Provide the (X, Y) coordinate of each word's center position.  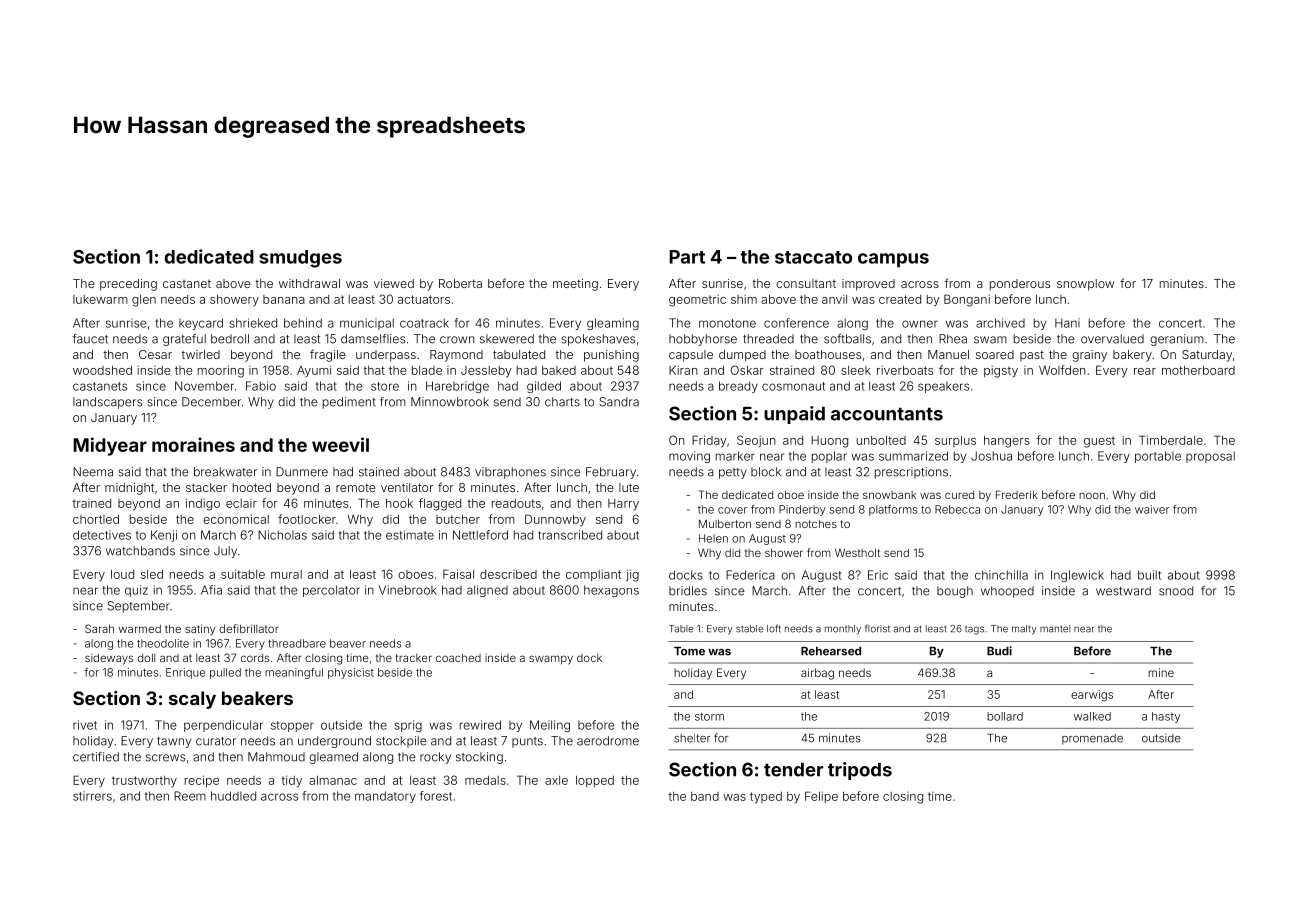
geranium (1177, 340)
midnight (129, 489)
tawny (174, 742)
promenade (1092, 739)
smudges (300, 259)
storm (709, 716)
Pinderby (802, 510)
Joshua (991, 456)
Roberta (460, 283)
